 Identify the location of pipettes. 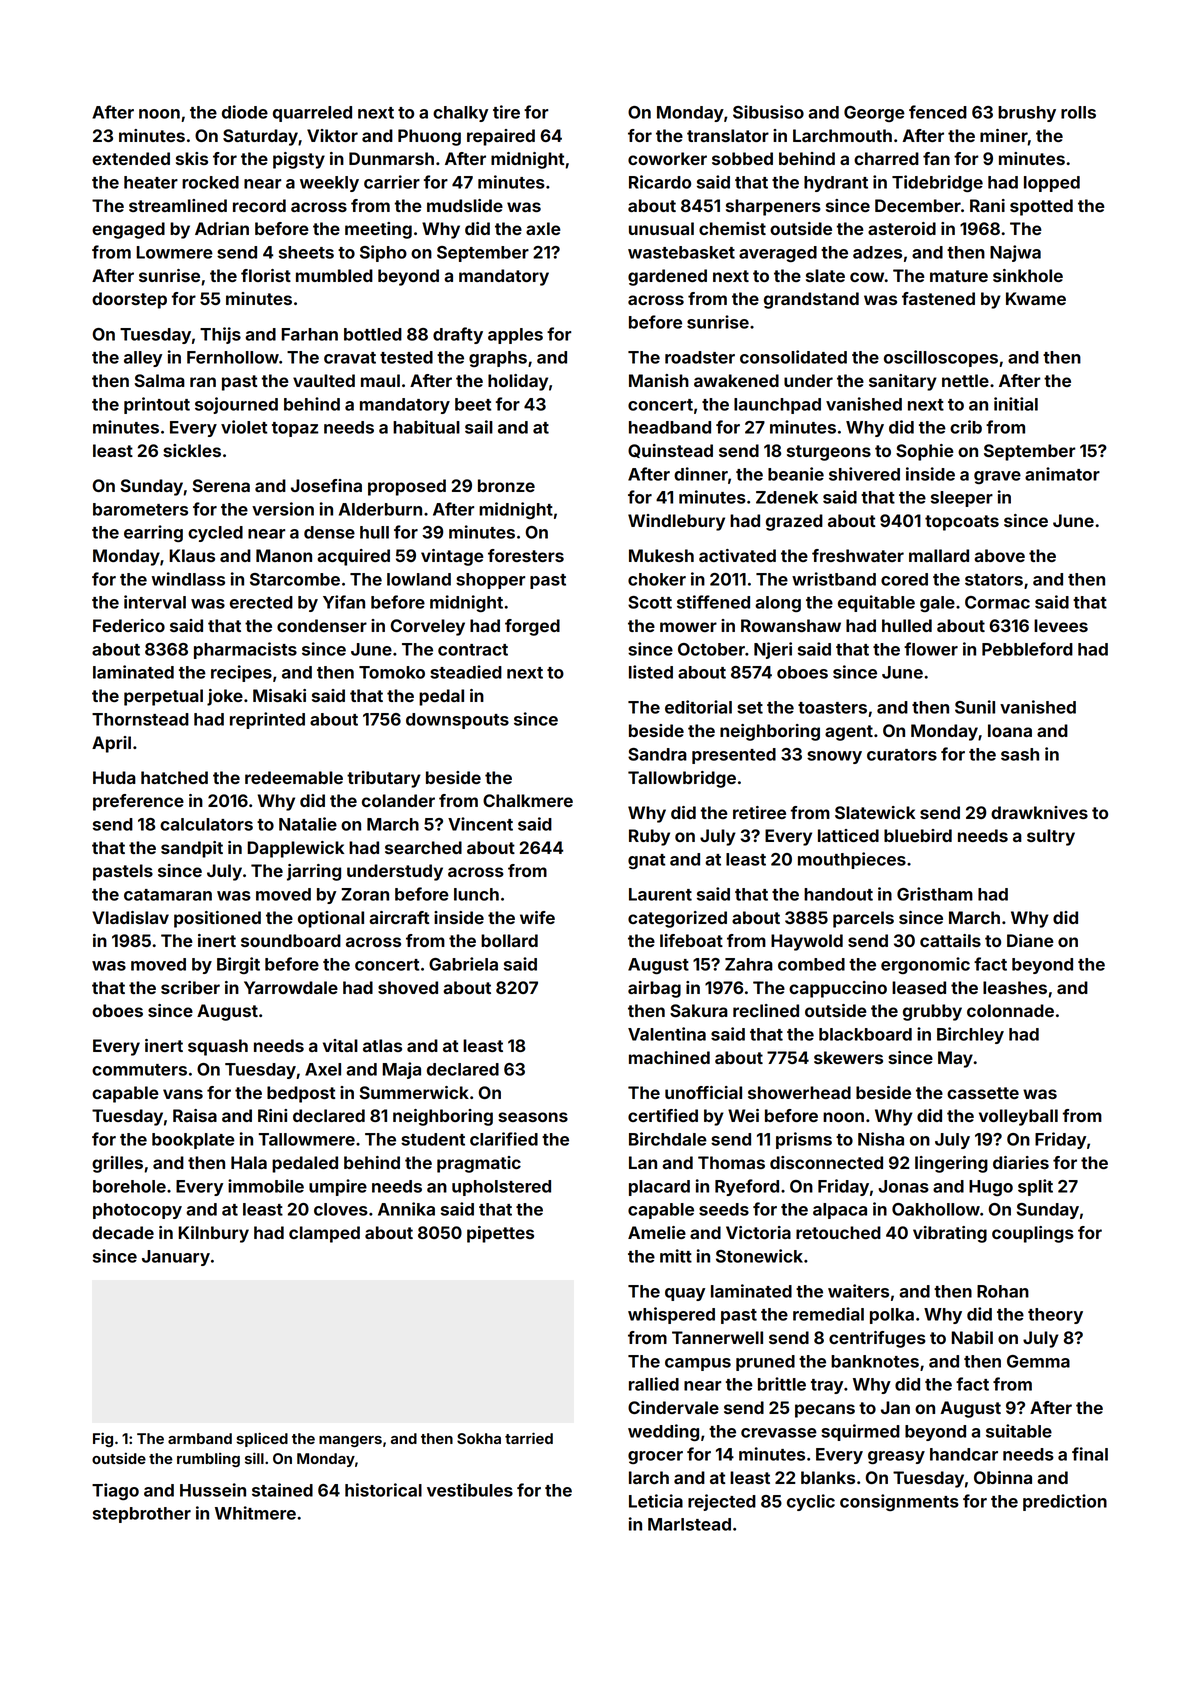
(500, 1234).
